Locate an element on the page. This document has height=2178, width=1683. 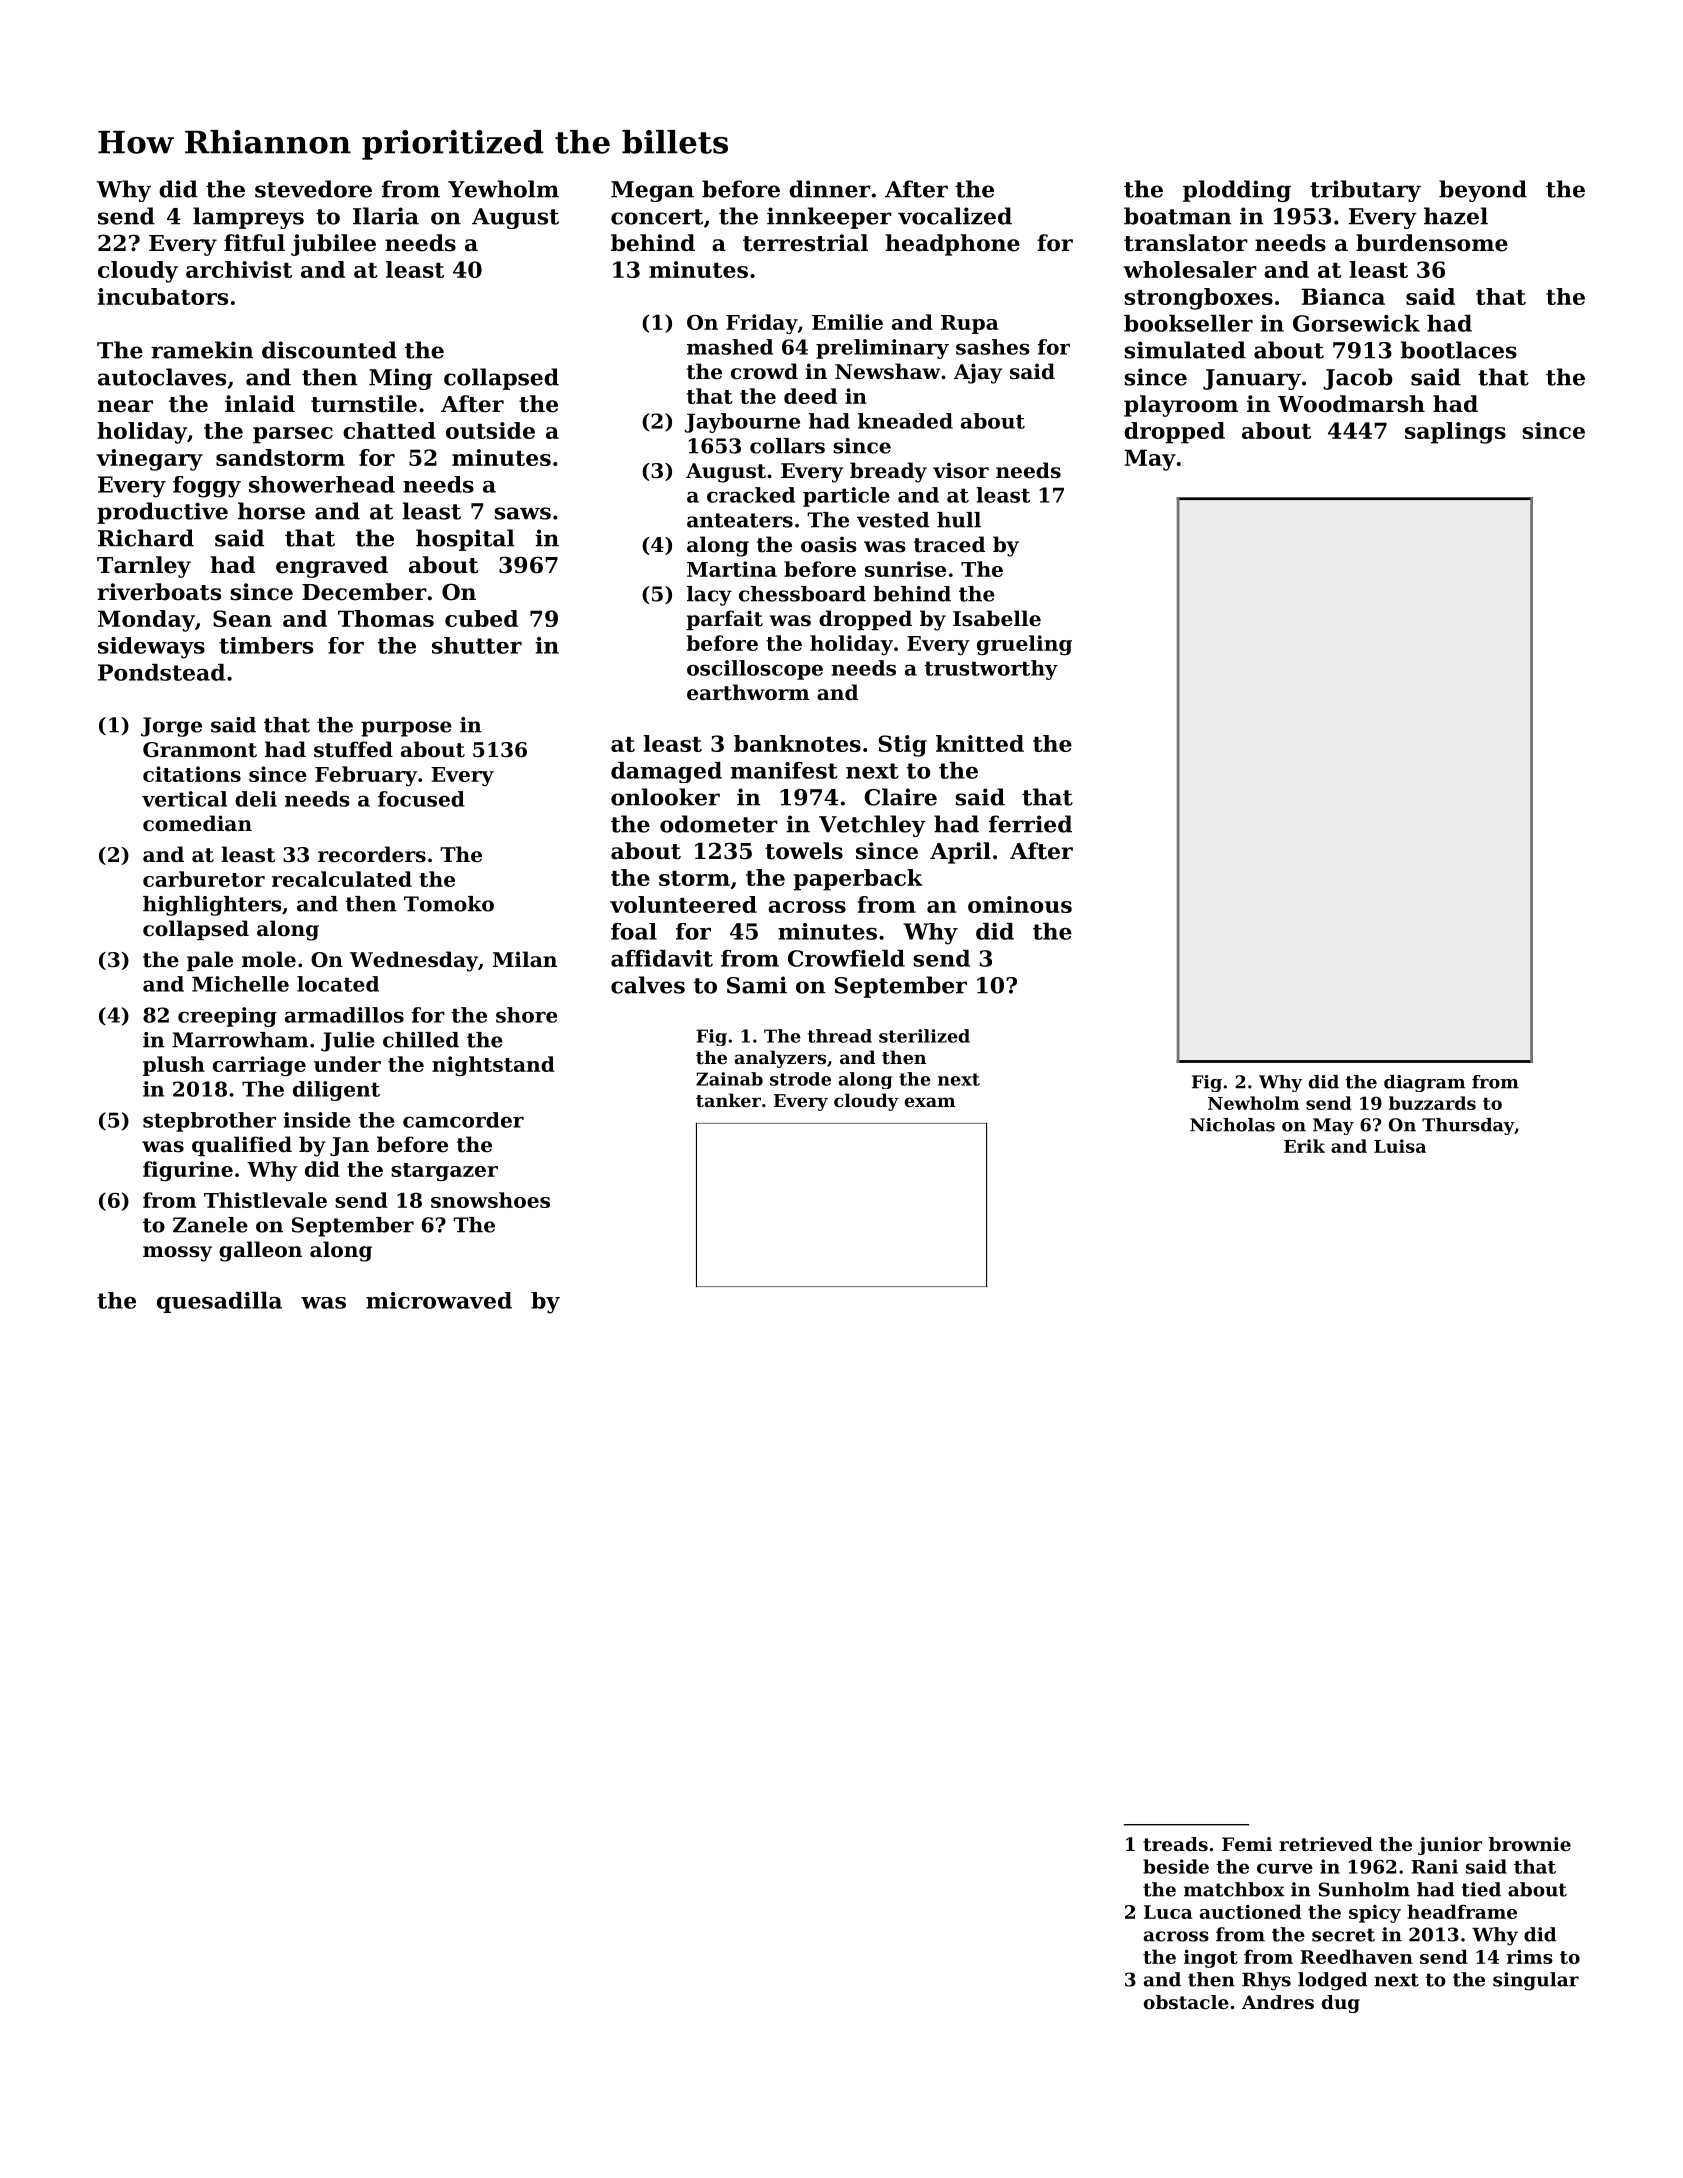
Luisa is located at coordinates (1400, 1146).
